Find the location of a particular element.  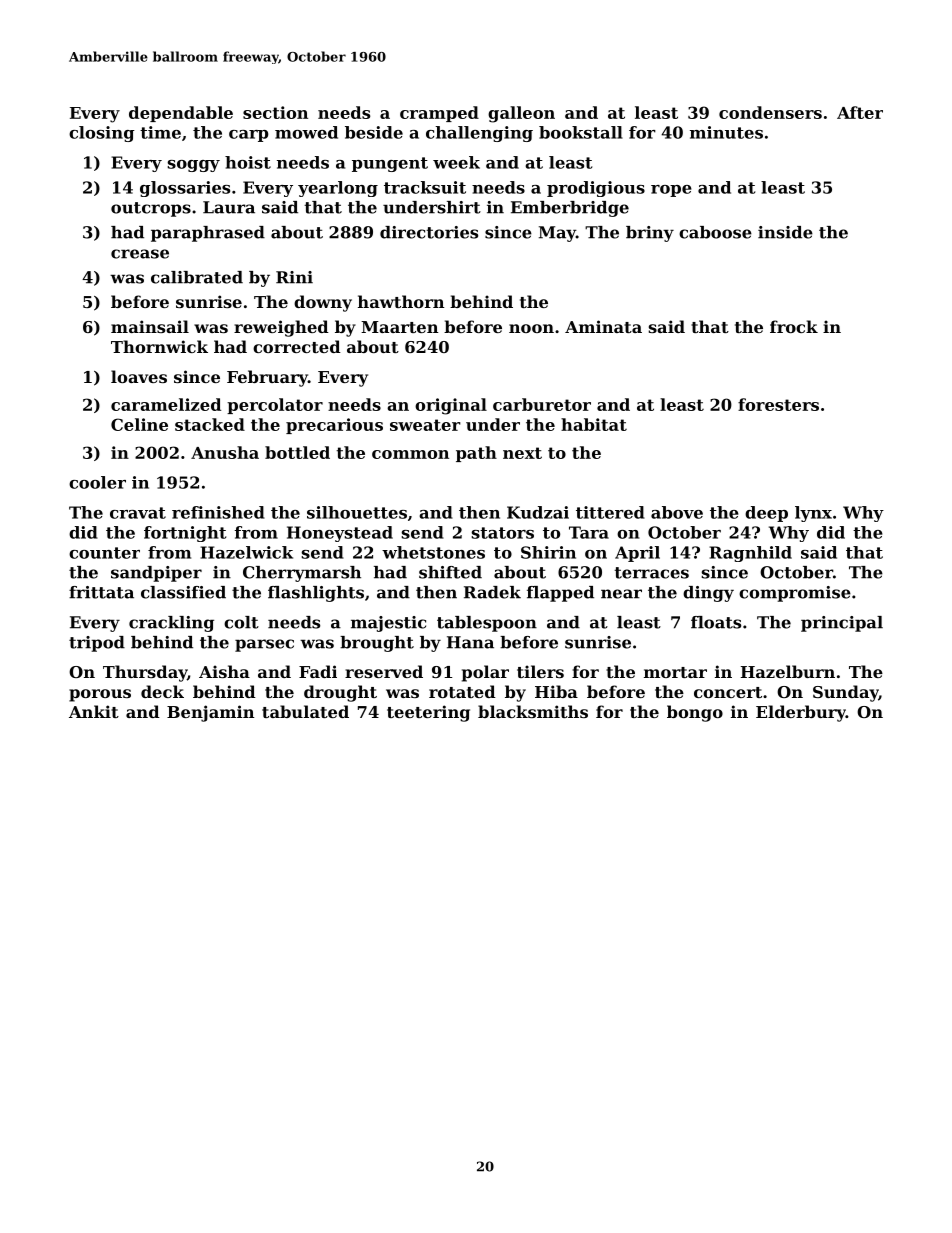

frock is located at coordinates (794, 326).
